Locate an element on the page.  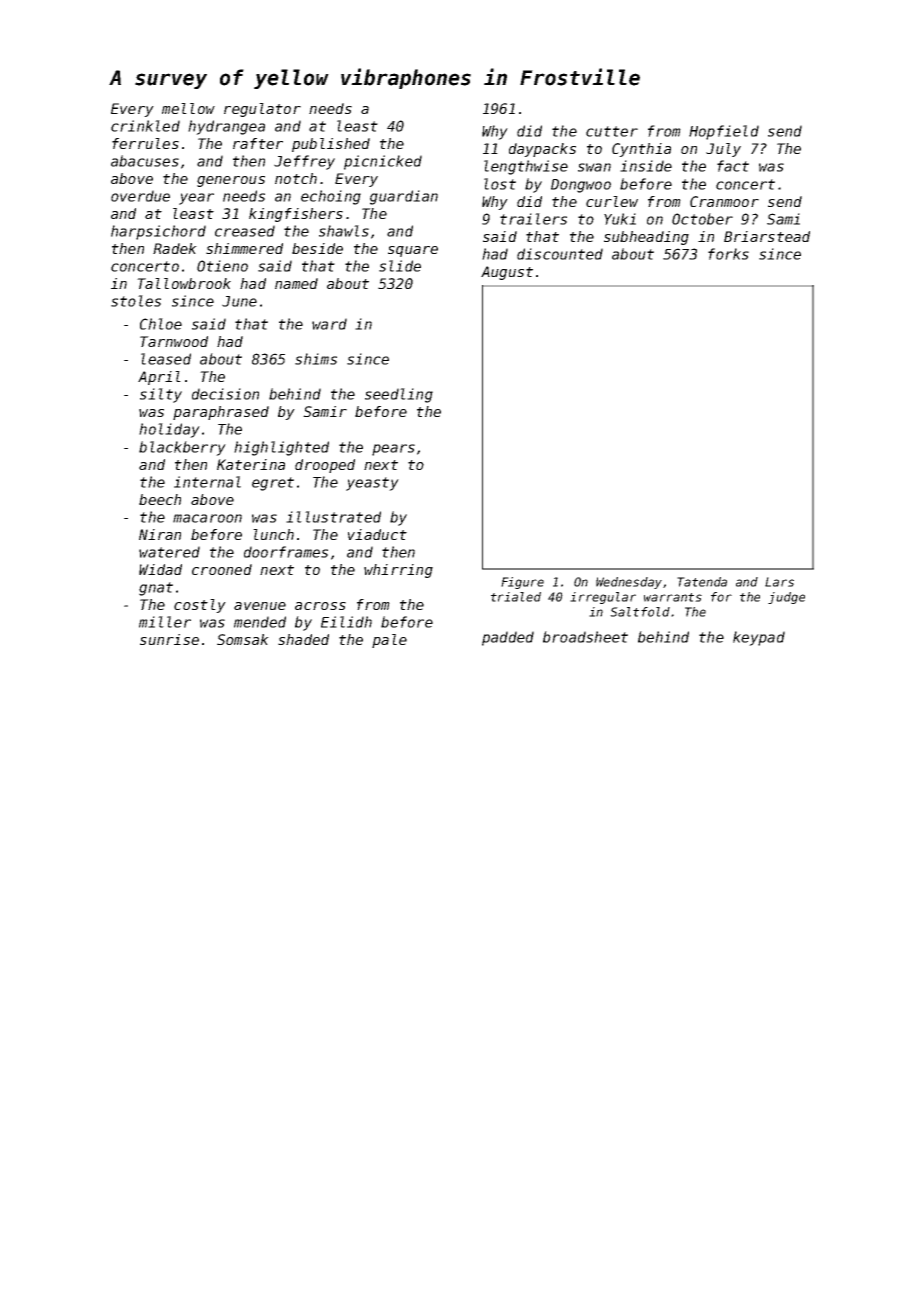
Figure is located at coordinates (522, 583).
